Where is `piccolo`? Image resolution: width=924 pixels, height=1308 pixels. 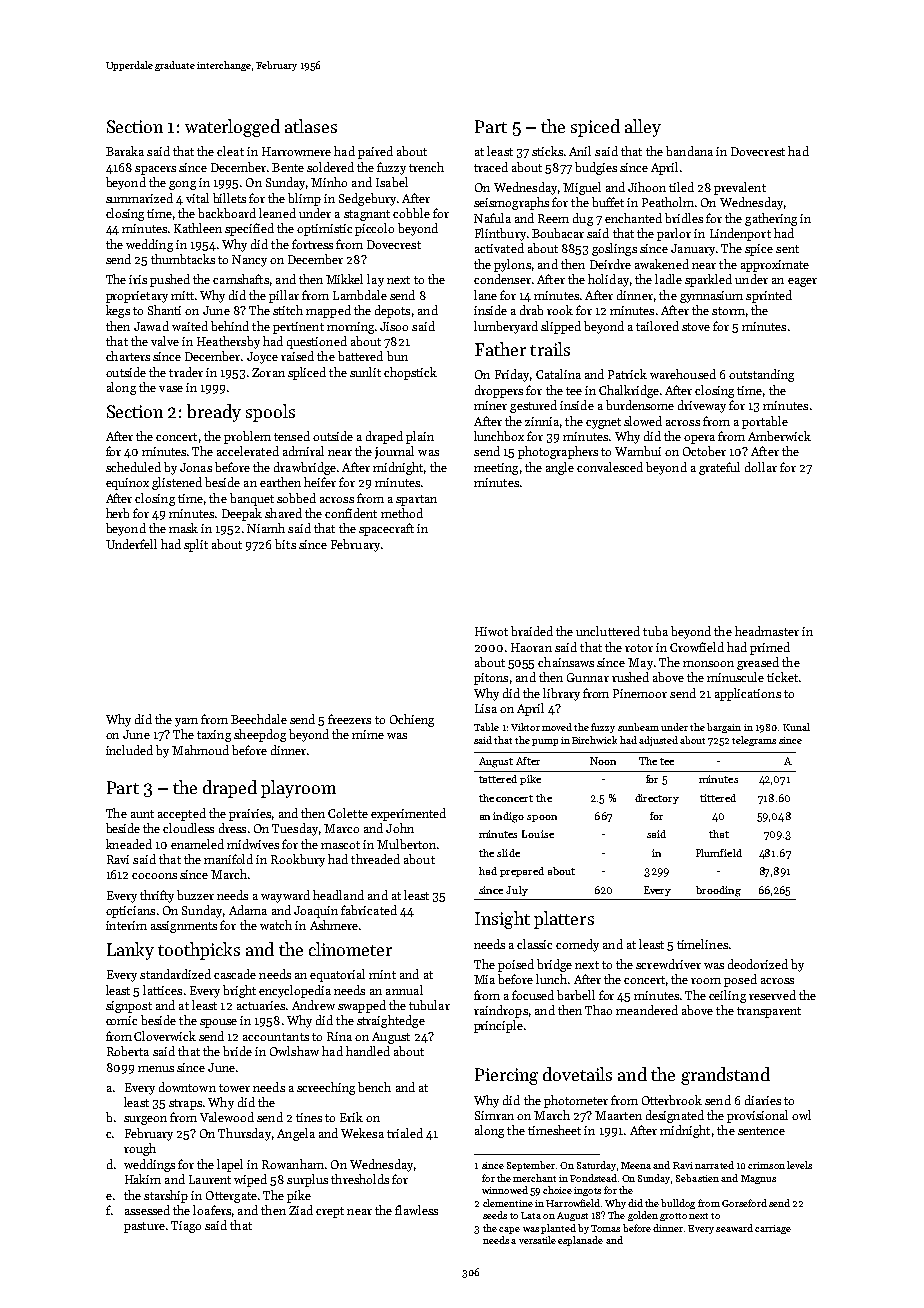
piccolo is located at coordinates (374, 229).
